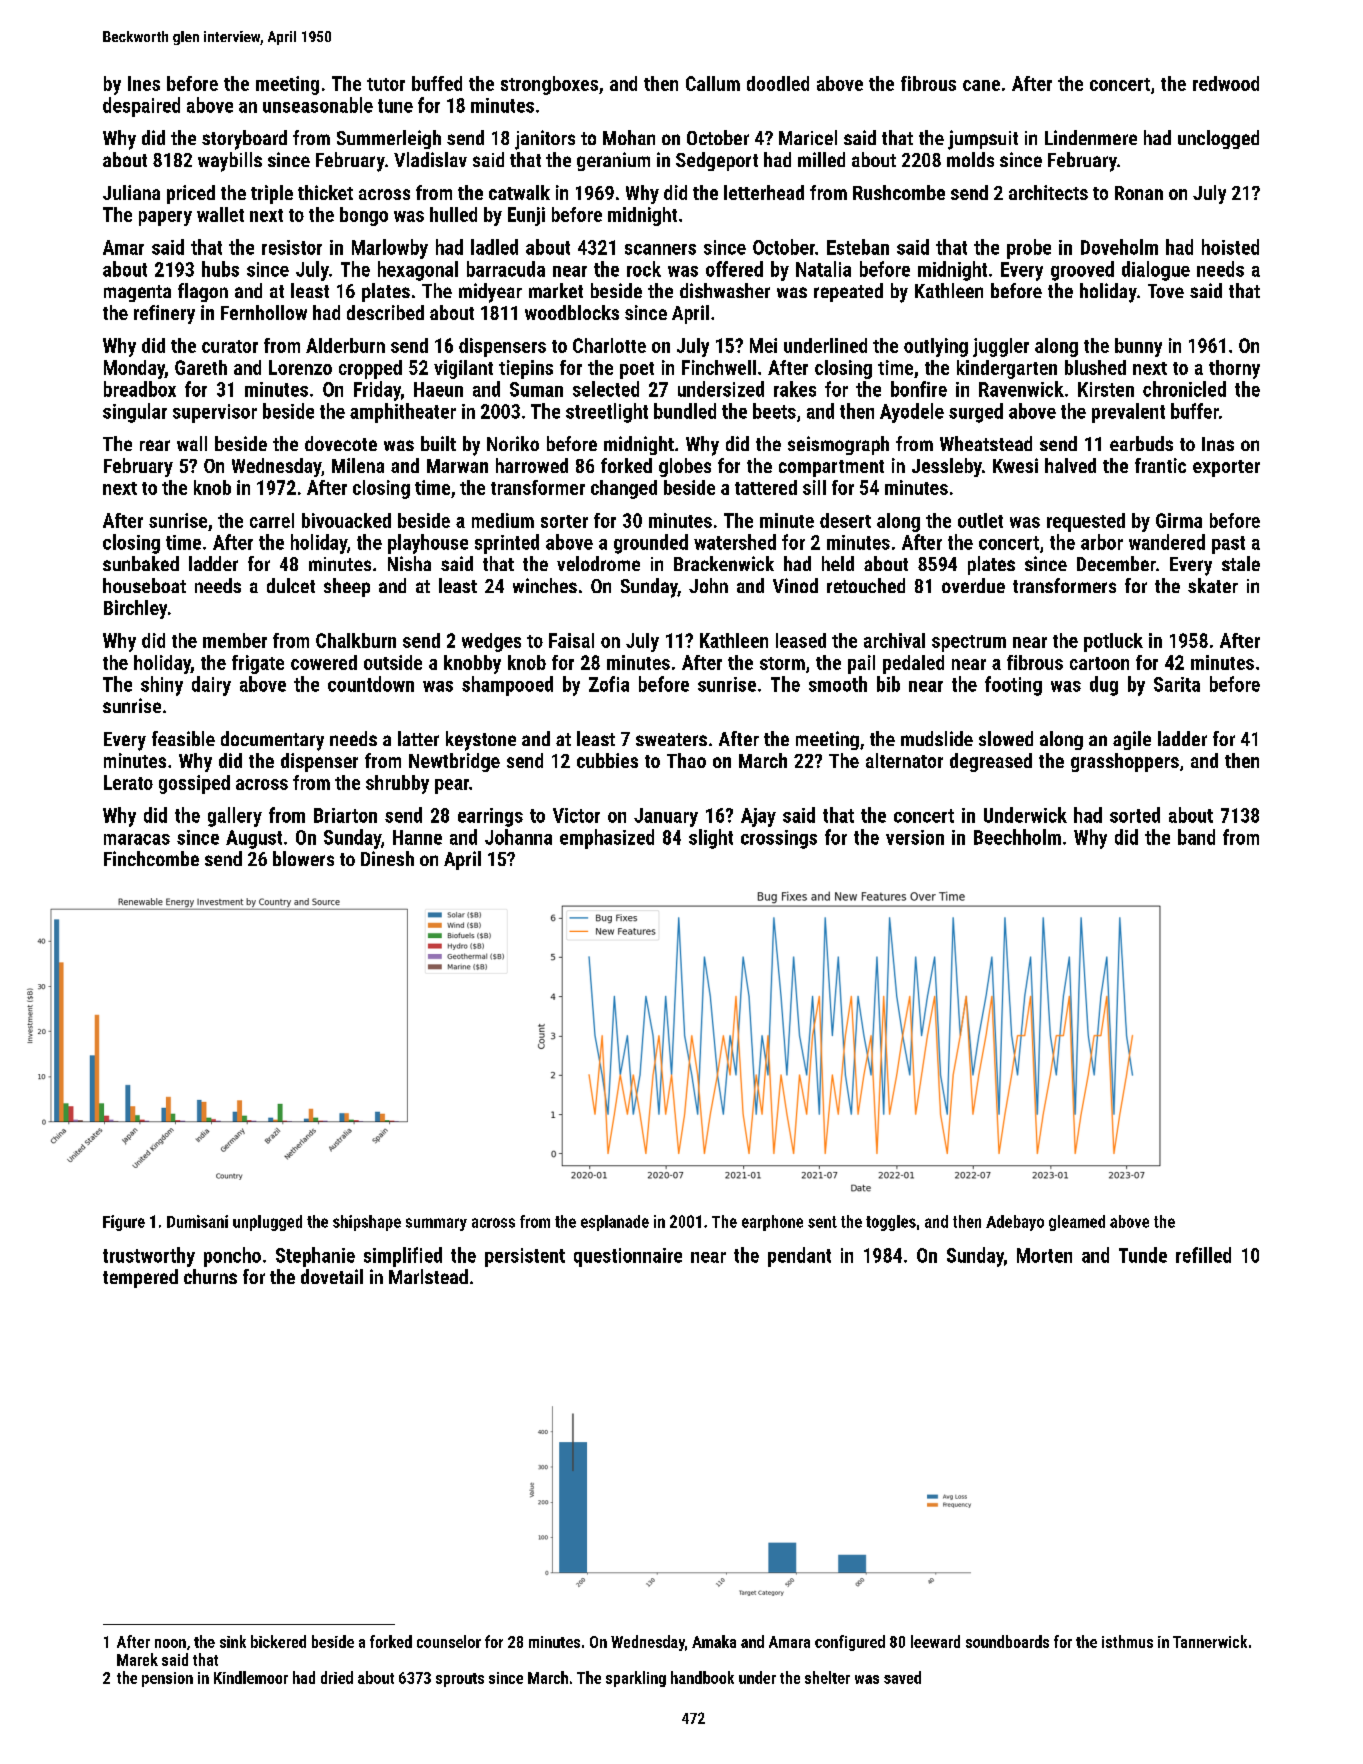 This screenshot has height=1764, width=1363. I want to click on Jessleby, so click(947, 467).
